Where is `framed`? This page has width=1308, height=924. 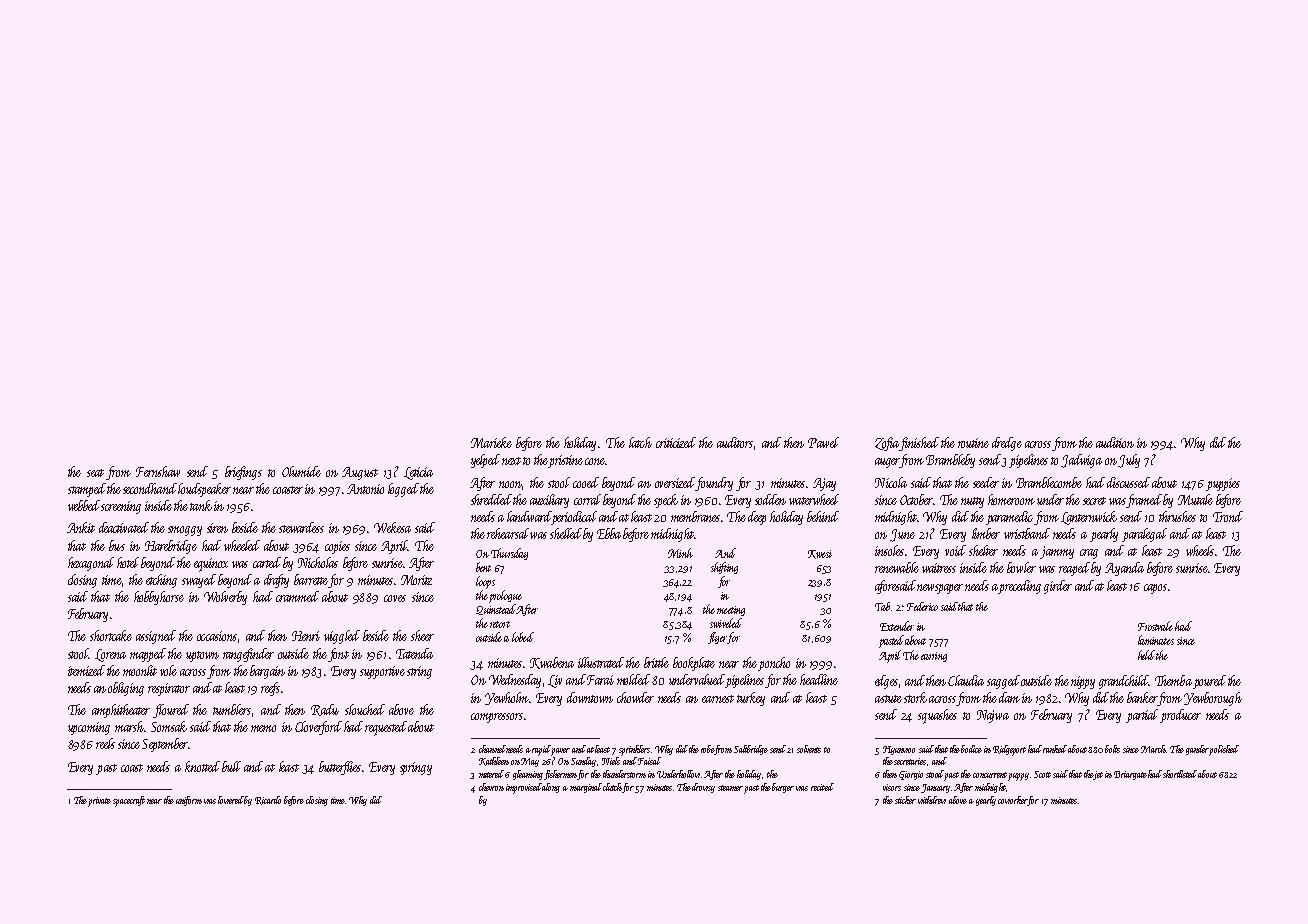 framed is located at coordinates (1144, 501).
